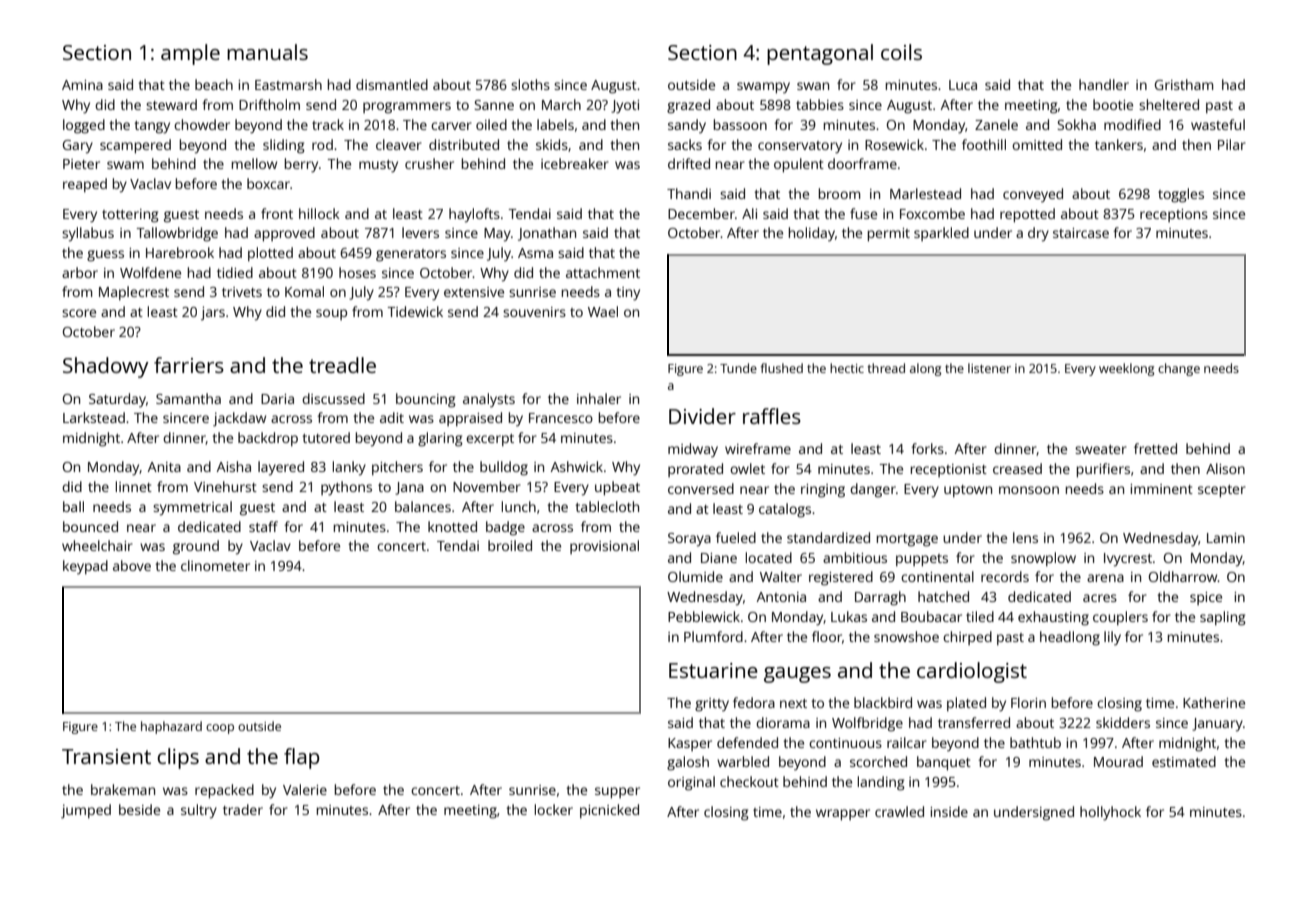 This screenshot has width=1308, height=924. Describe the element at coordinates (1081, 233) in the screenshot. I see `staircase` at that location.
